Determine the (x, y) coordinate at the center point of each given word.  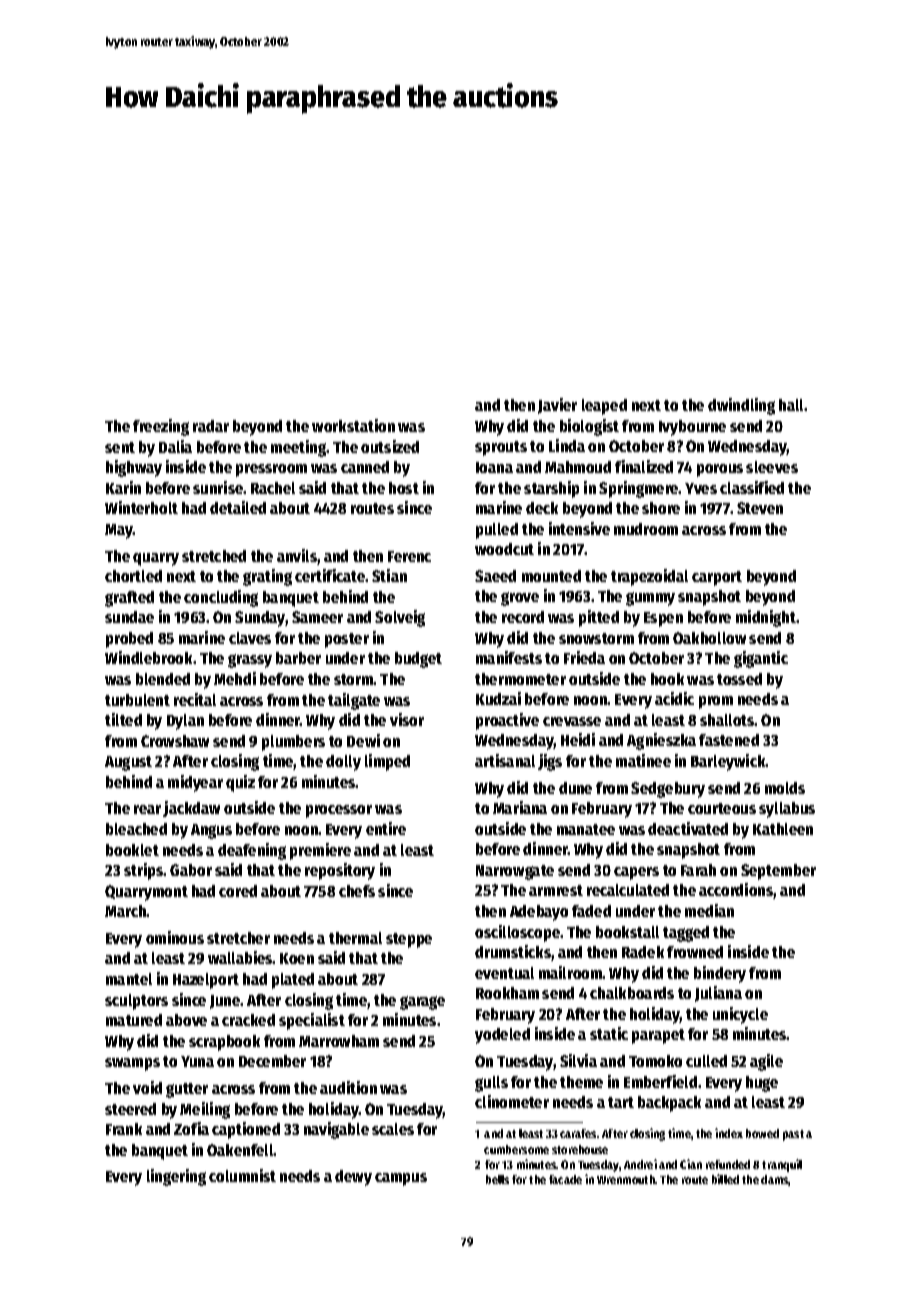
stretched (214, 556)
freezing (161, 427)
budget (418, 660)
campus (401, 1179)
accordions (736, 891)
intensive (579, 528)
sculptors (136, 1002)
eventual (504, 973)
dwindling (741, 406)
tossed (739, 679)
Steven (760, 508)
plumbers (293, 743)
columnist (242, 1175)
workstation (353, 425)
